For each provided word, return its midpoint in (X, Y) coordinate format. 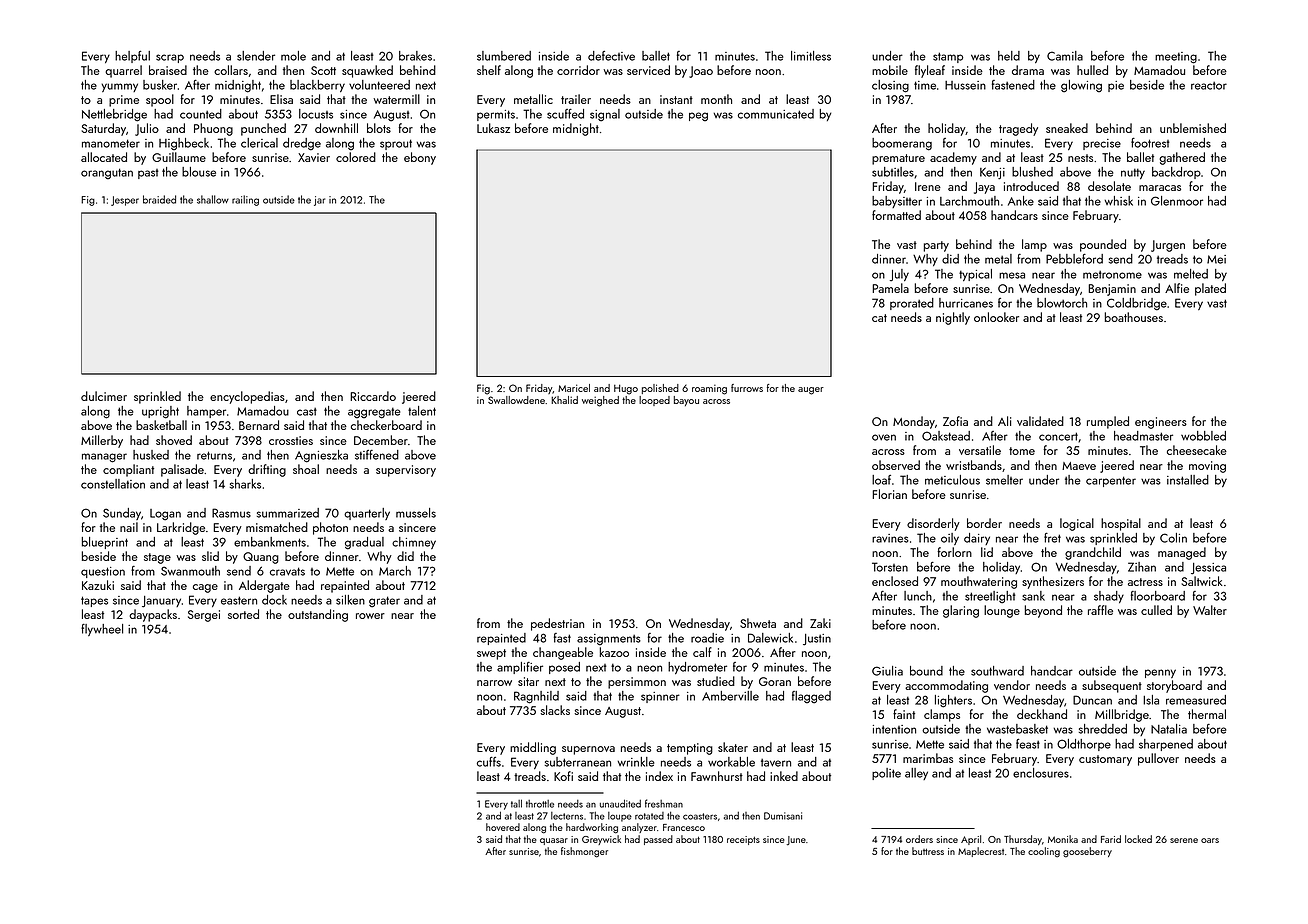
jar (319, 201)
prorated (912, 304)
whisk (1119, 201)
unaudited (620, 803)
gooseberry (1087, 852)
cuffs (489, 762)
